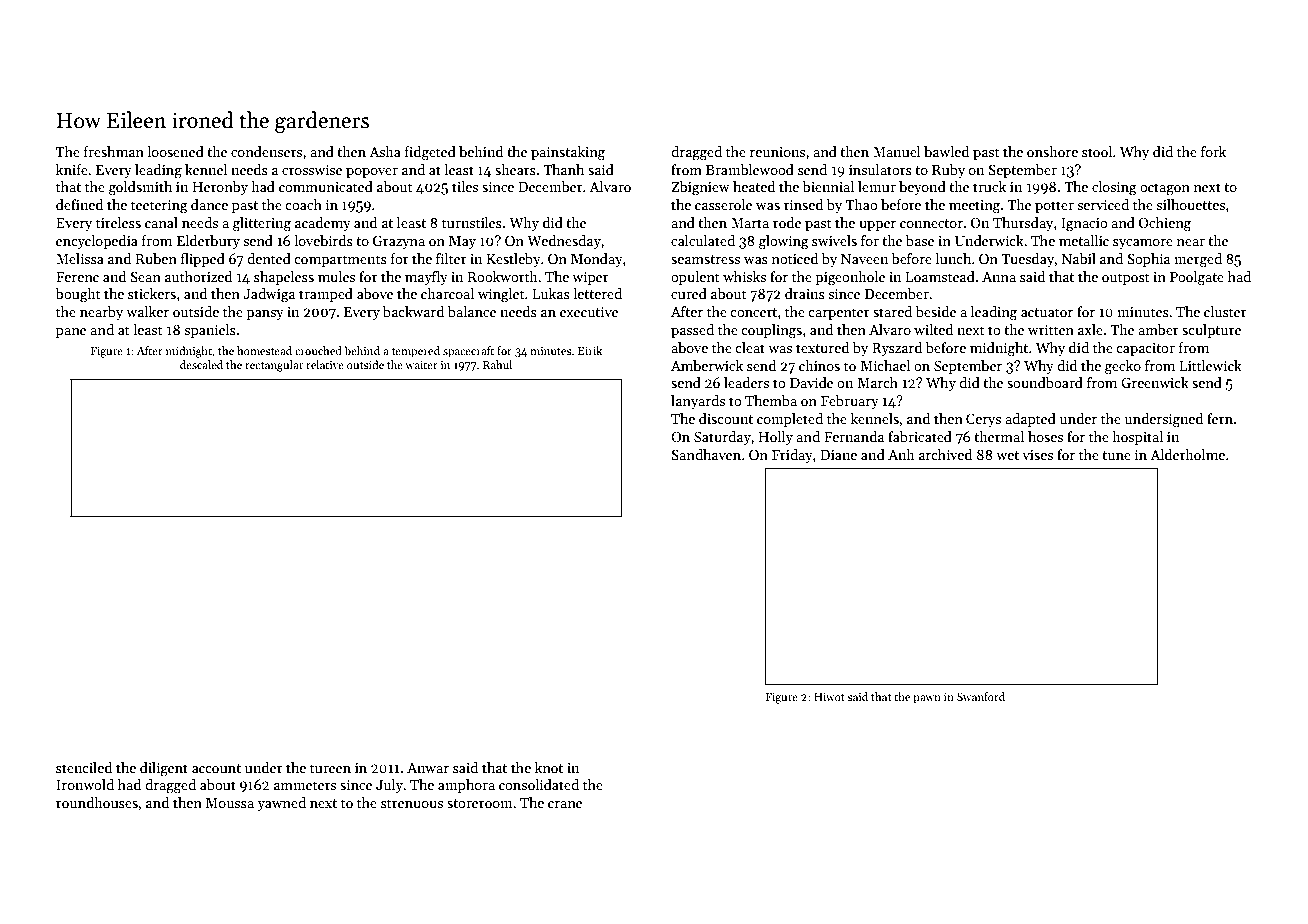 The image size is (1308, 924). What do you see at coordinates (829, 697) in the page?
I see `Hiwot` at bounding box center [829, 697].
